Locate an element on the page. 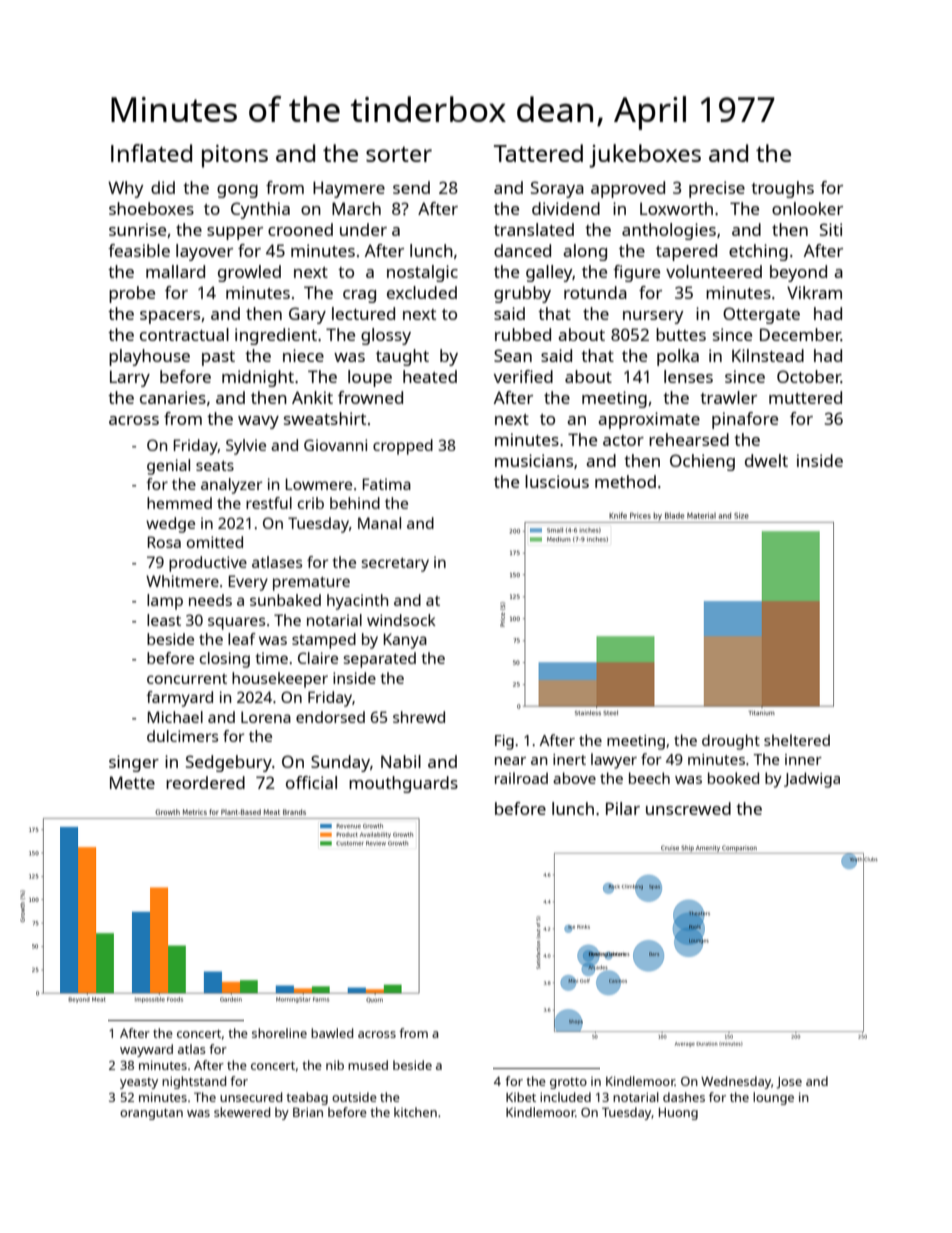  Kilnstead is located at coordinates (768, 355).
